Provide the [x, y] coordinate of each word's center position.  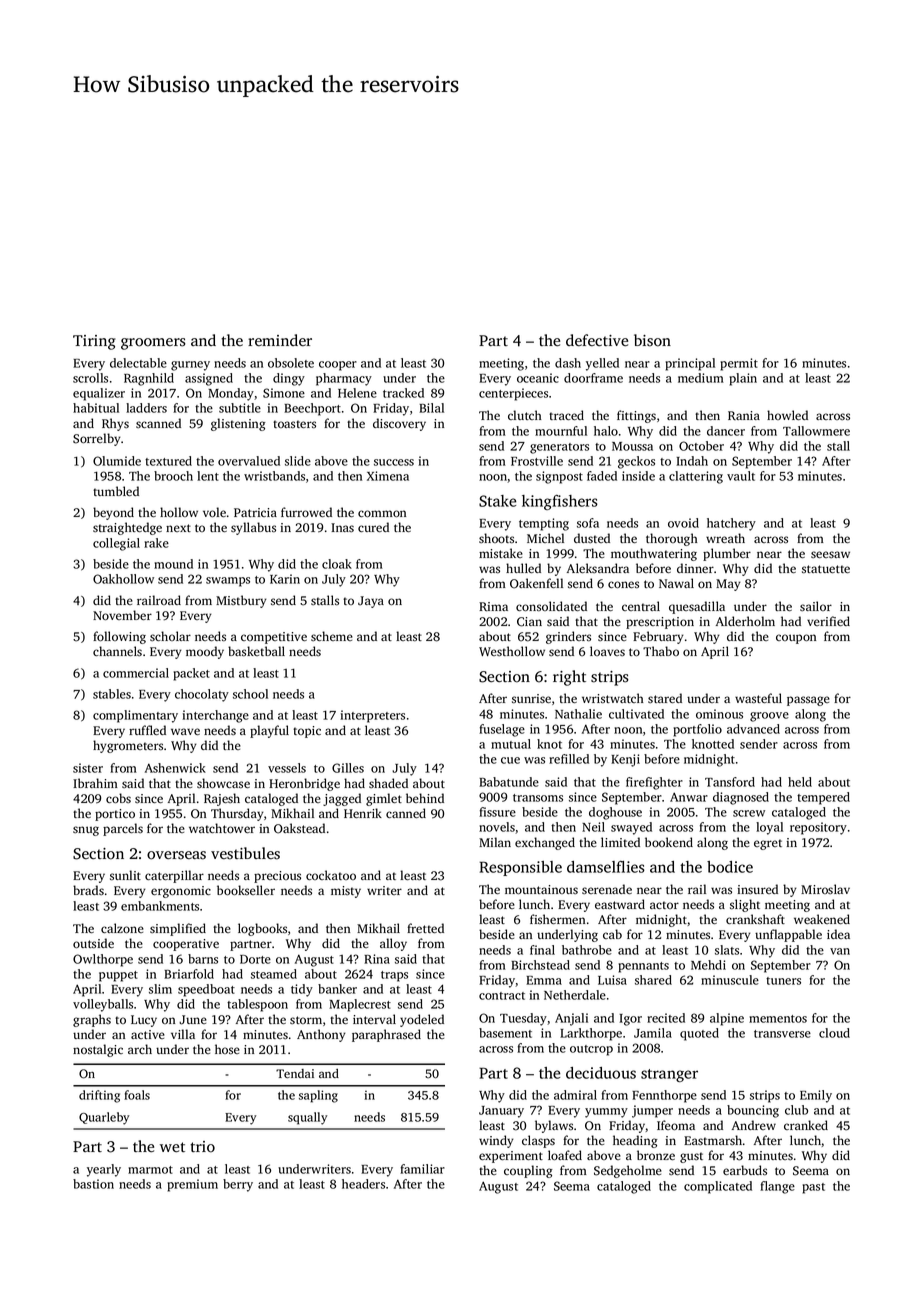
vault [741, 476]
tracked [403, 393]
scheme [332, 636]
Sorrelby [97, 439]
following [119, 637]
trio [202, 1147]
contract [502, 996]
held [800, 782]
